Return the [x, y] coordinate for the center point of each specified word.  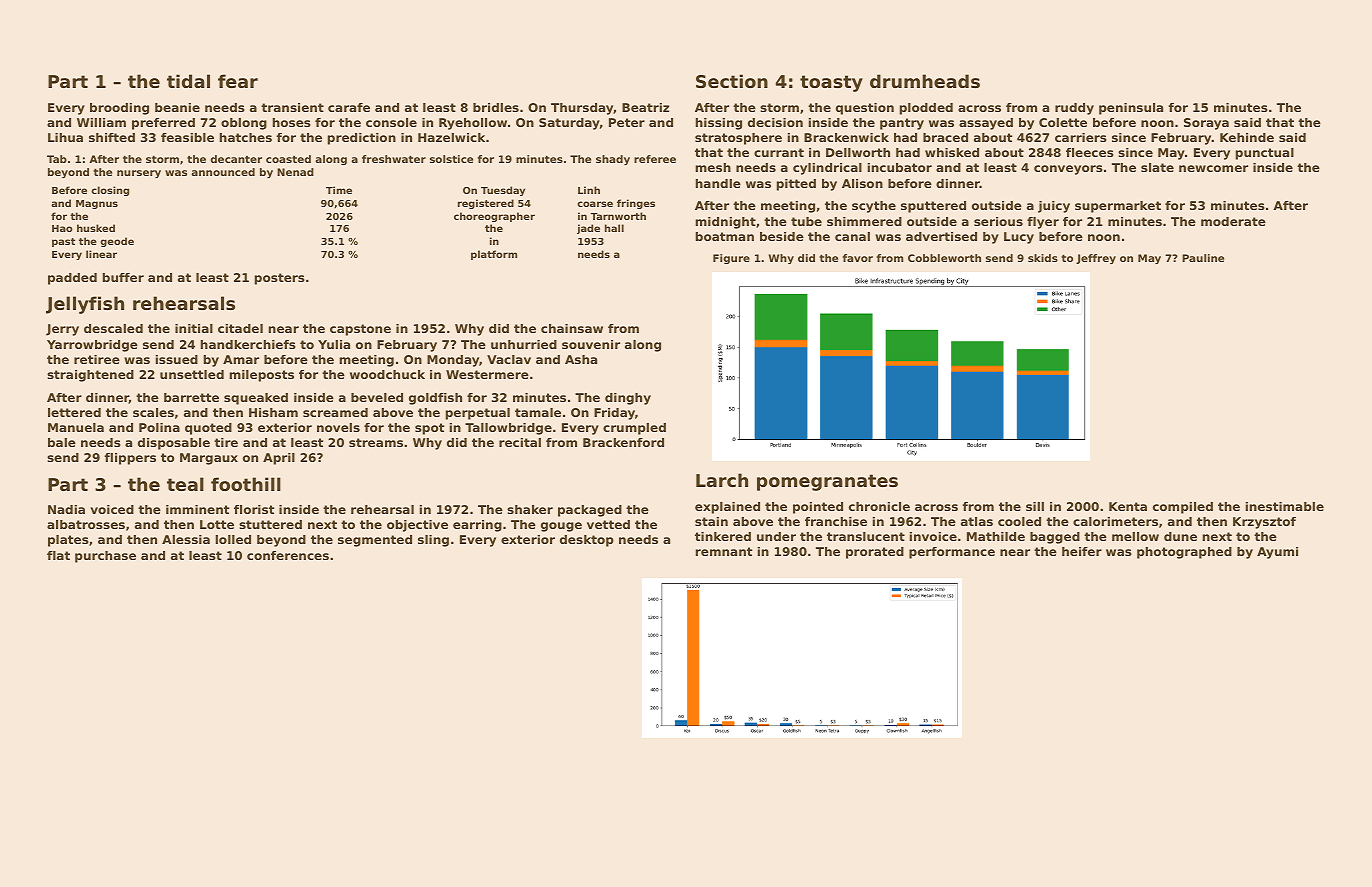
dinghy [628, 399]
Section [732, 81]
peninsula [1131, 109]
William [101, 122]
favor [858, 258]
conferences [288, 555]
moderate [1233, 221]
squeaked [256, 399]
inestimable [1285, 506]
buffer [123, 277]
